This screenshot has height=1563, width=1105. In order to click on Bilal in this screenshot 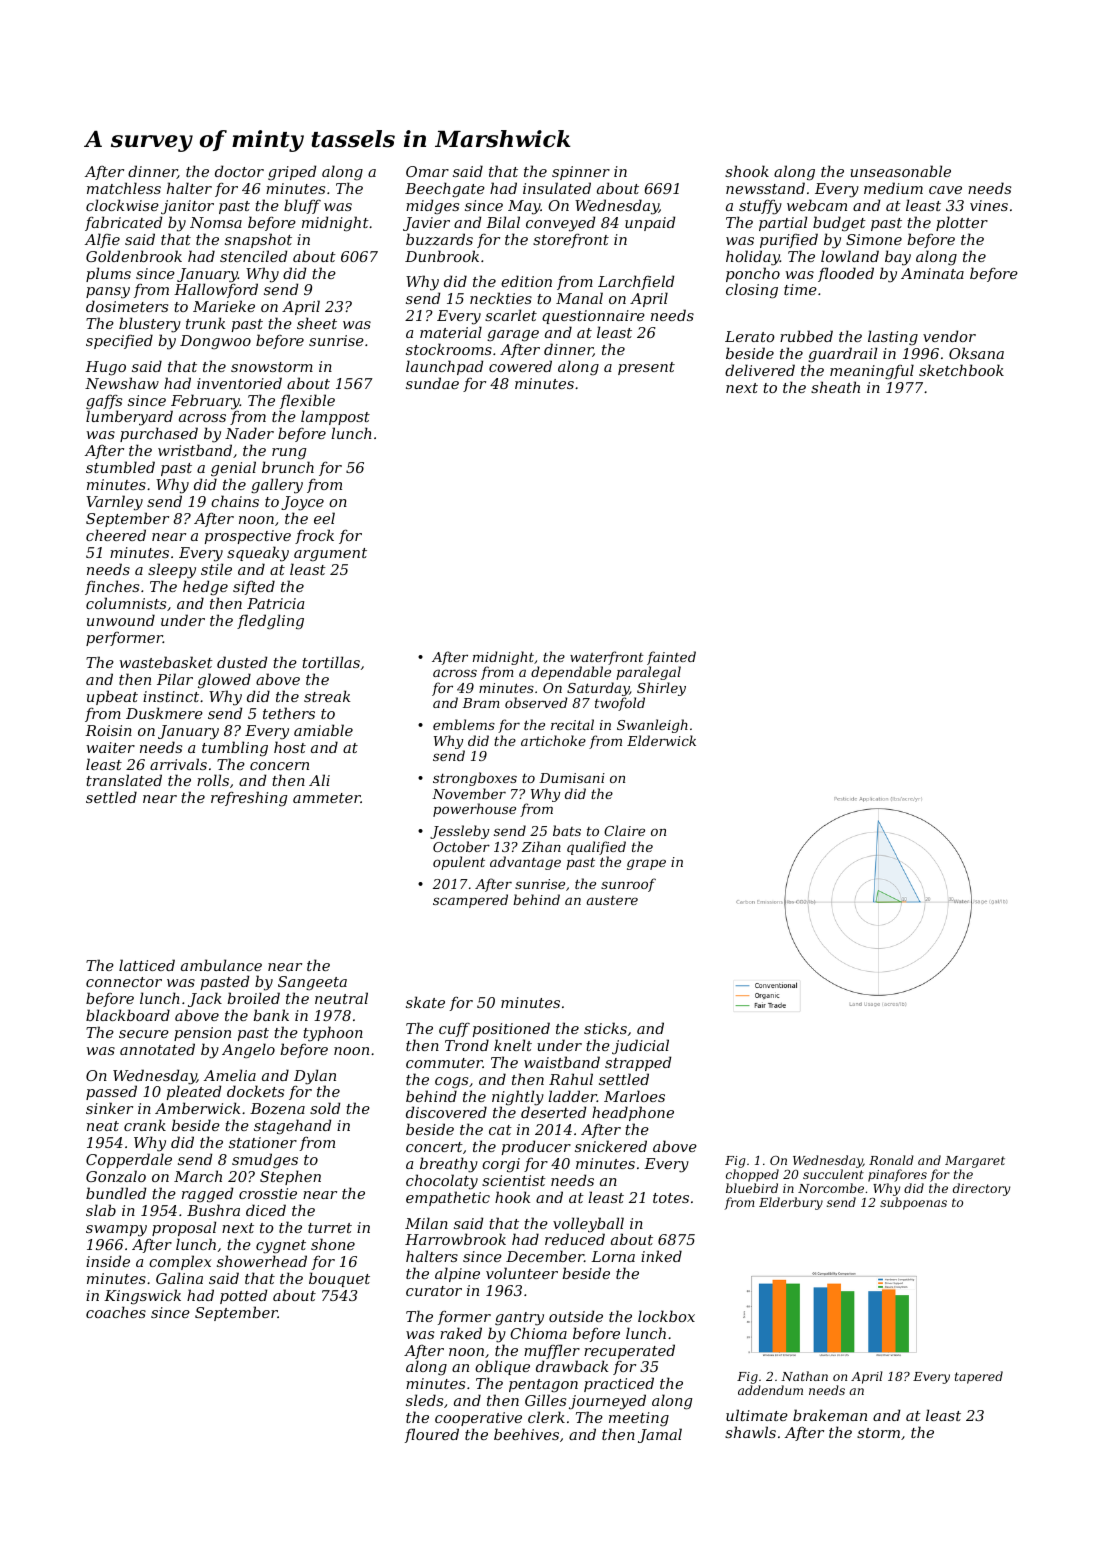, I will do `click(503, 222)`.
